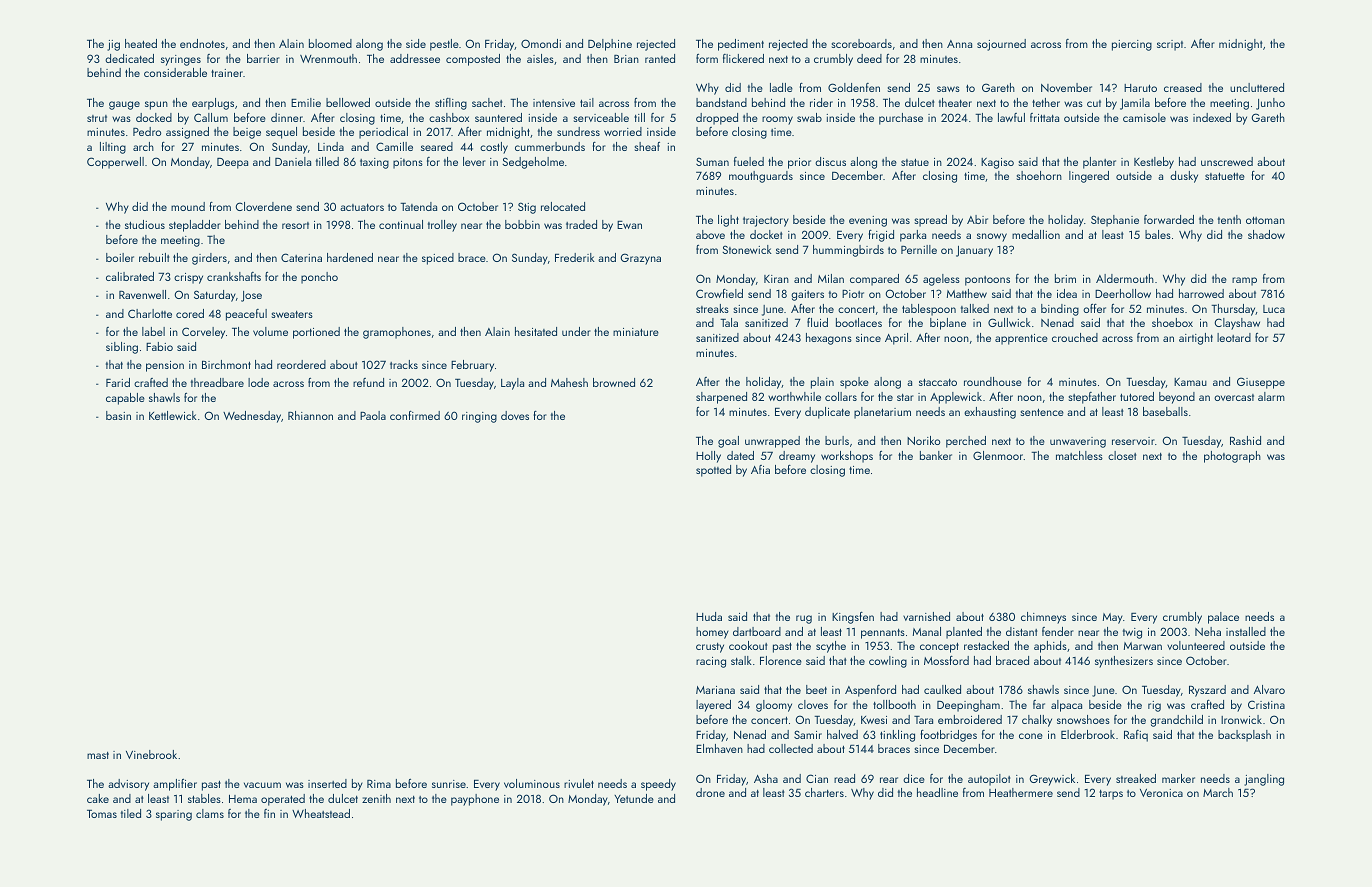 The height and width of the screenshot is (887, 1372). What do you see at coordinates (102, 814) in the screenshot?
I see `Tomas` at bounding box center [102, 814].
